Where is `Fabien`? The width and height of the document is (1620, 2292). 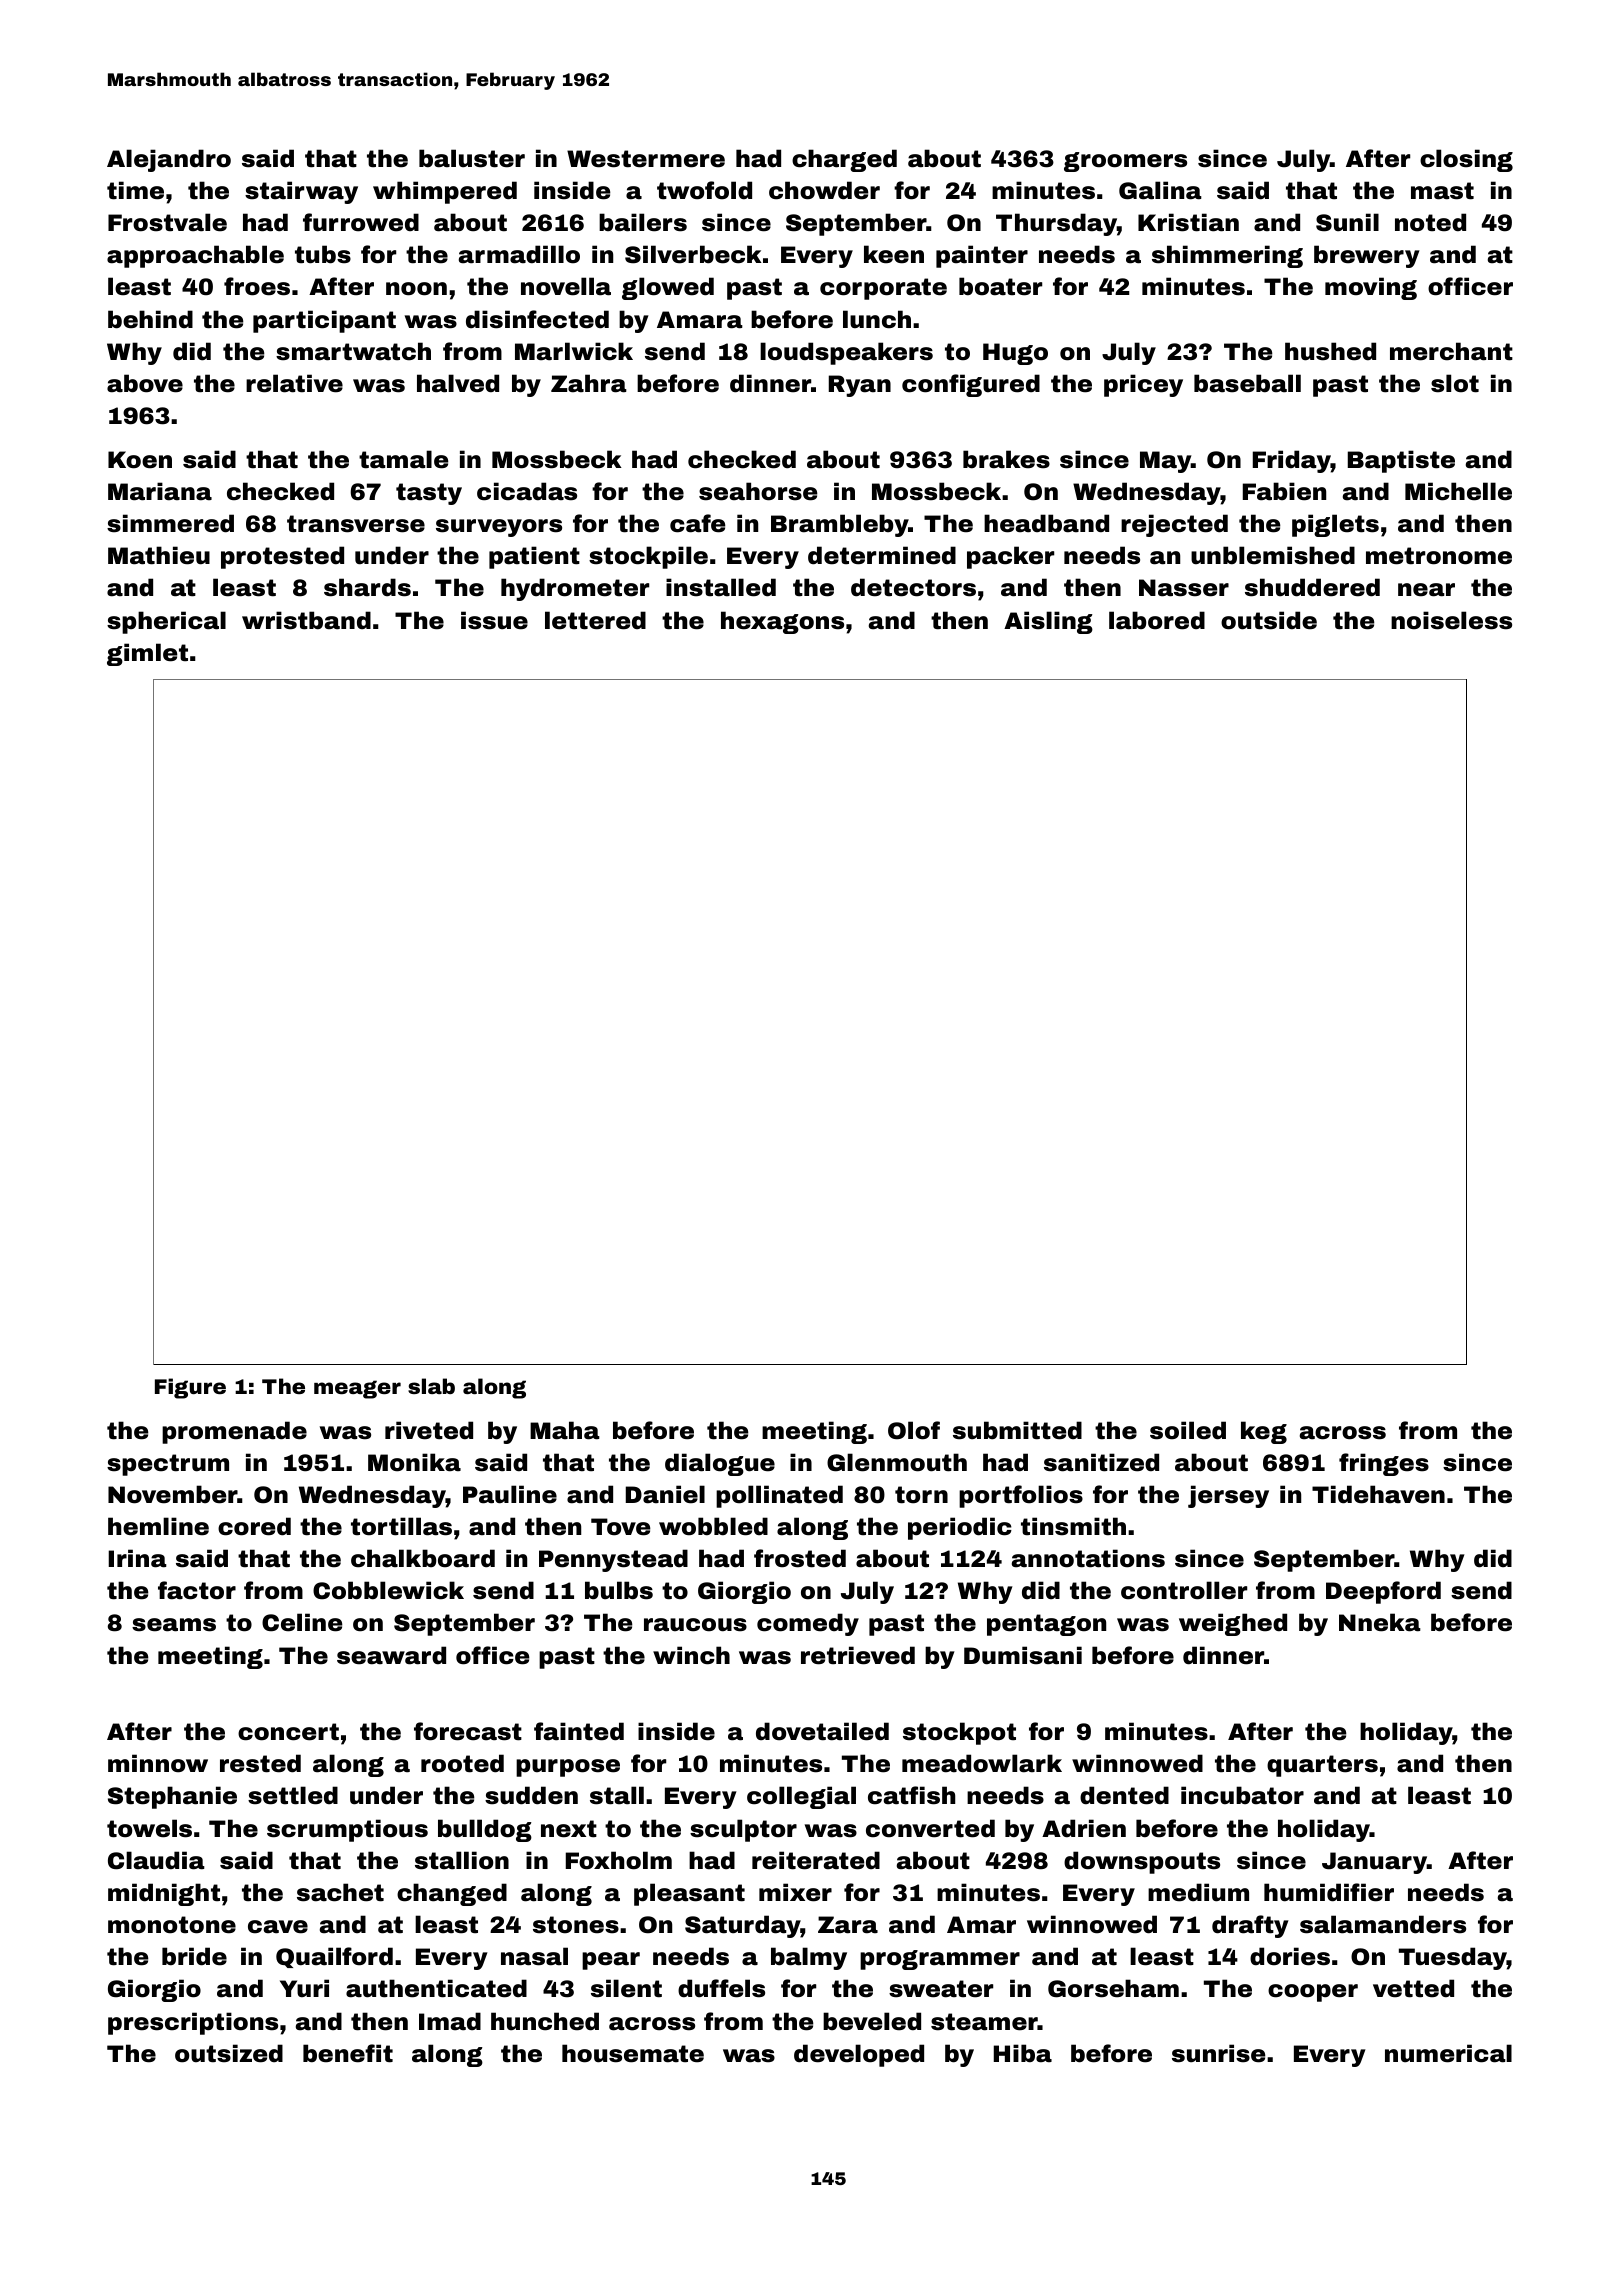
Fabien is located at coordinates (1284, 491).
